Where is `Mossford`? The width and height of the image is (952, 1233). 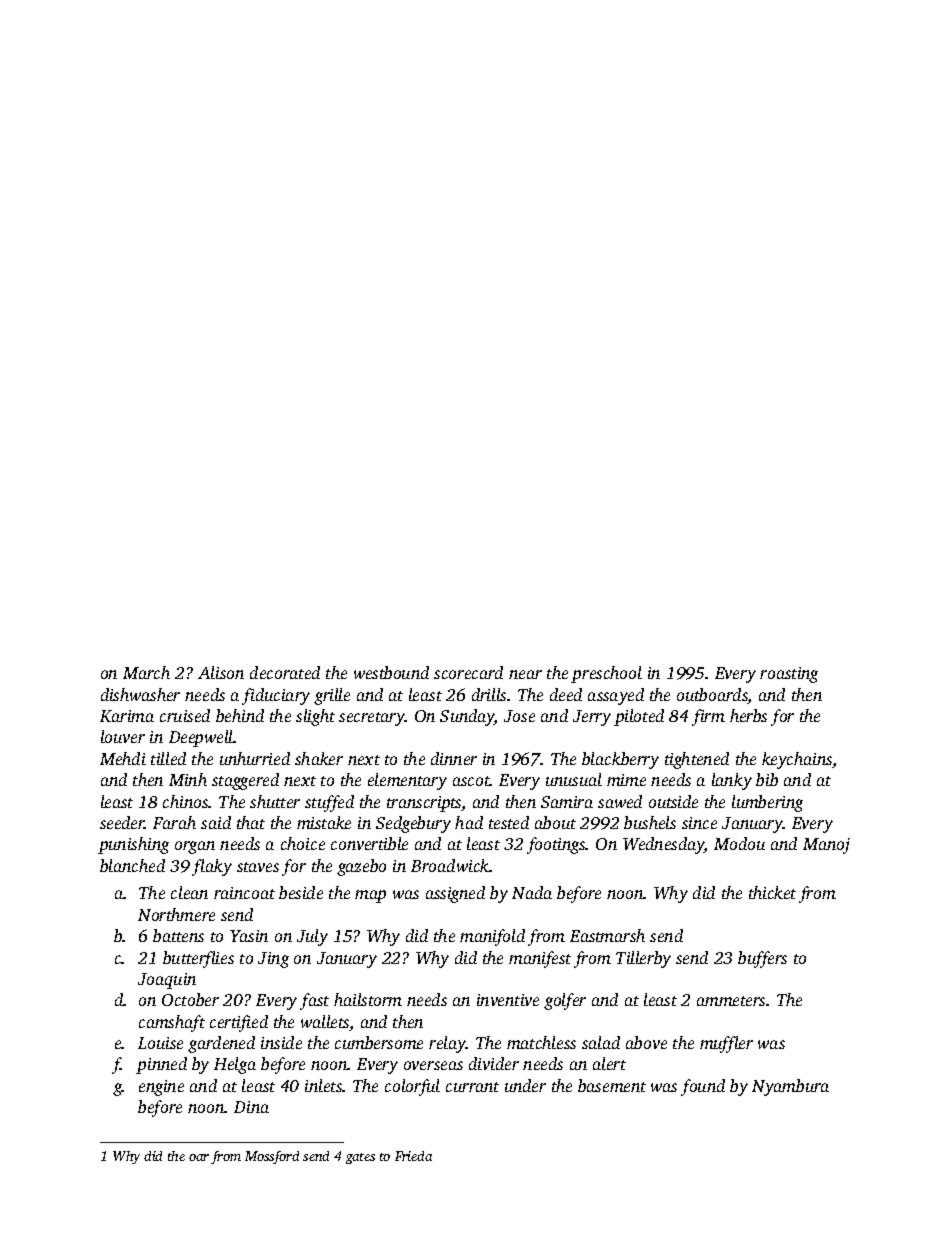 Mossford is located at coordinates (272, 1157).
